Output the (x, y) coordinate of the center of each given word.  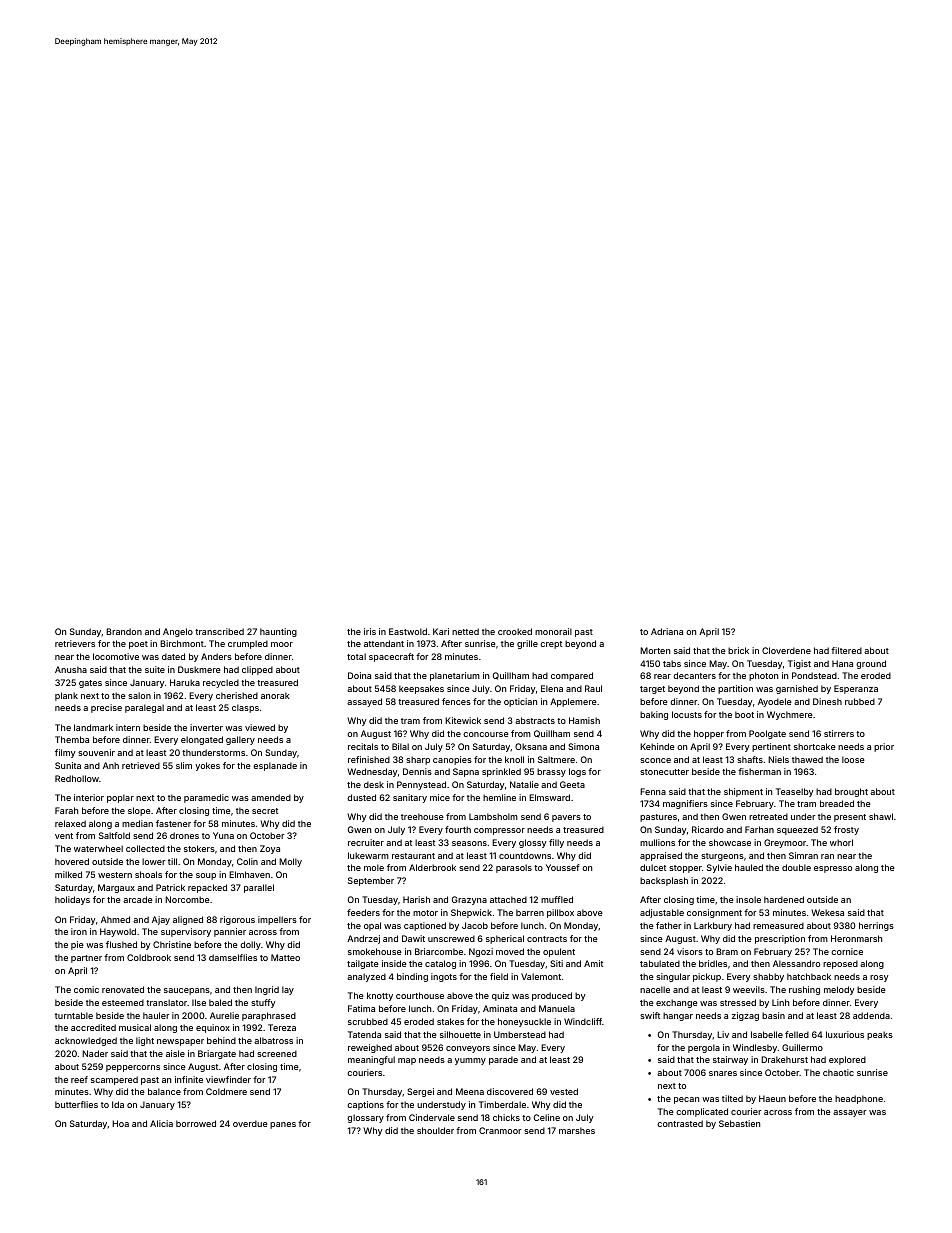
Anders (216, 656)
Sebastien (739, 1123)
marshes (577, 1130)
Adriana (667, 631)
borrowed (196, 1123)
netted (465, 631)
